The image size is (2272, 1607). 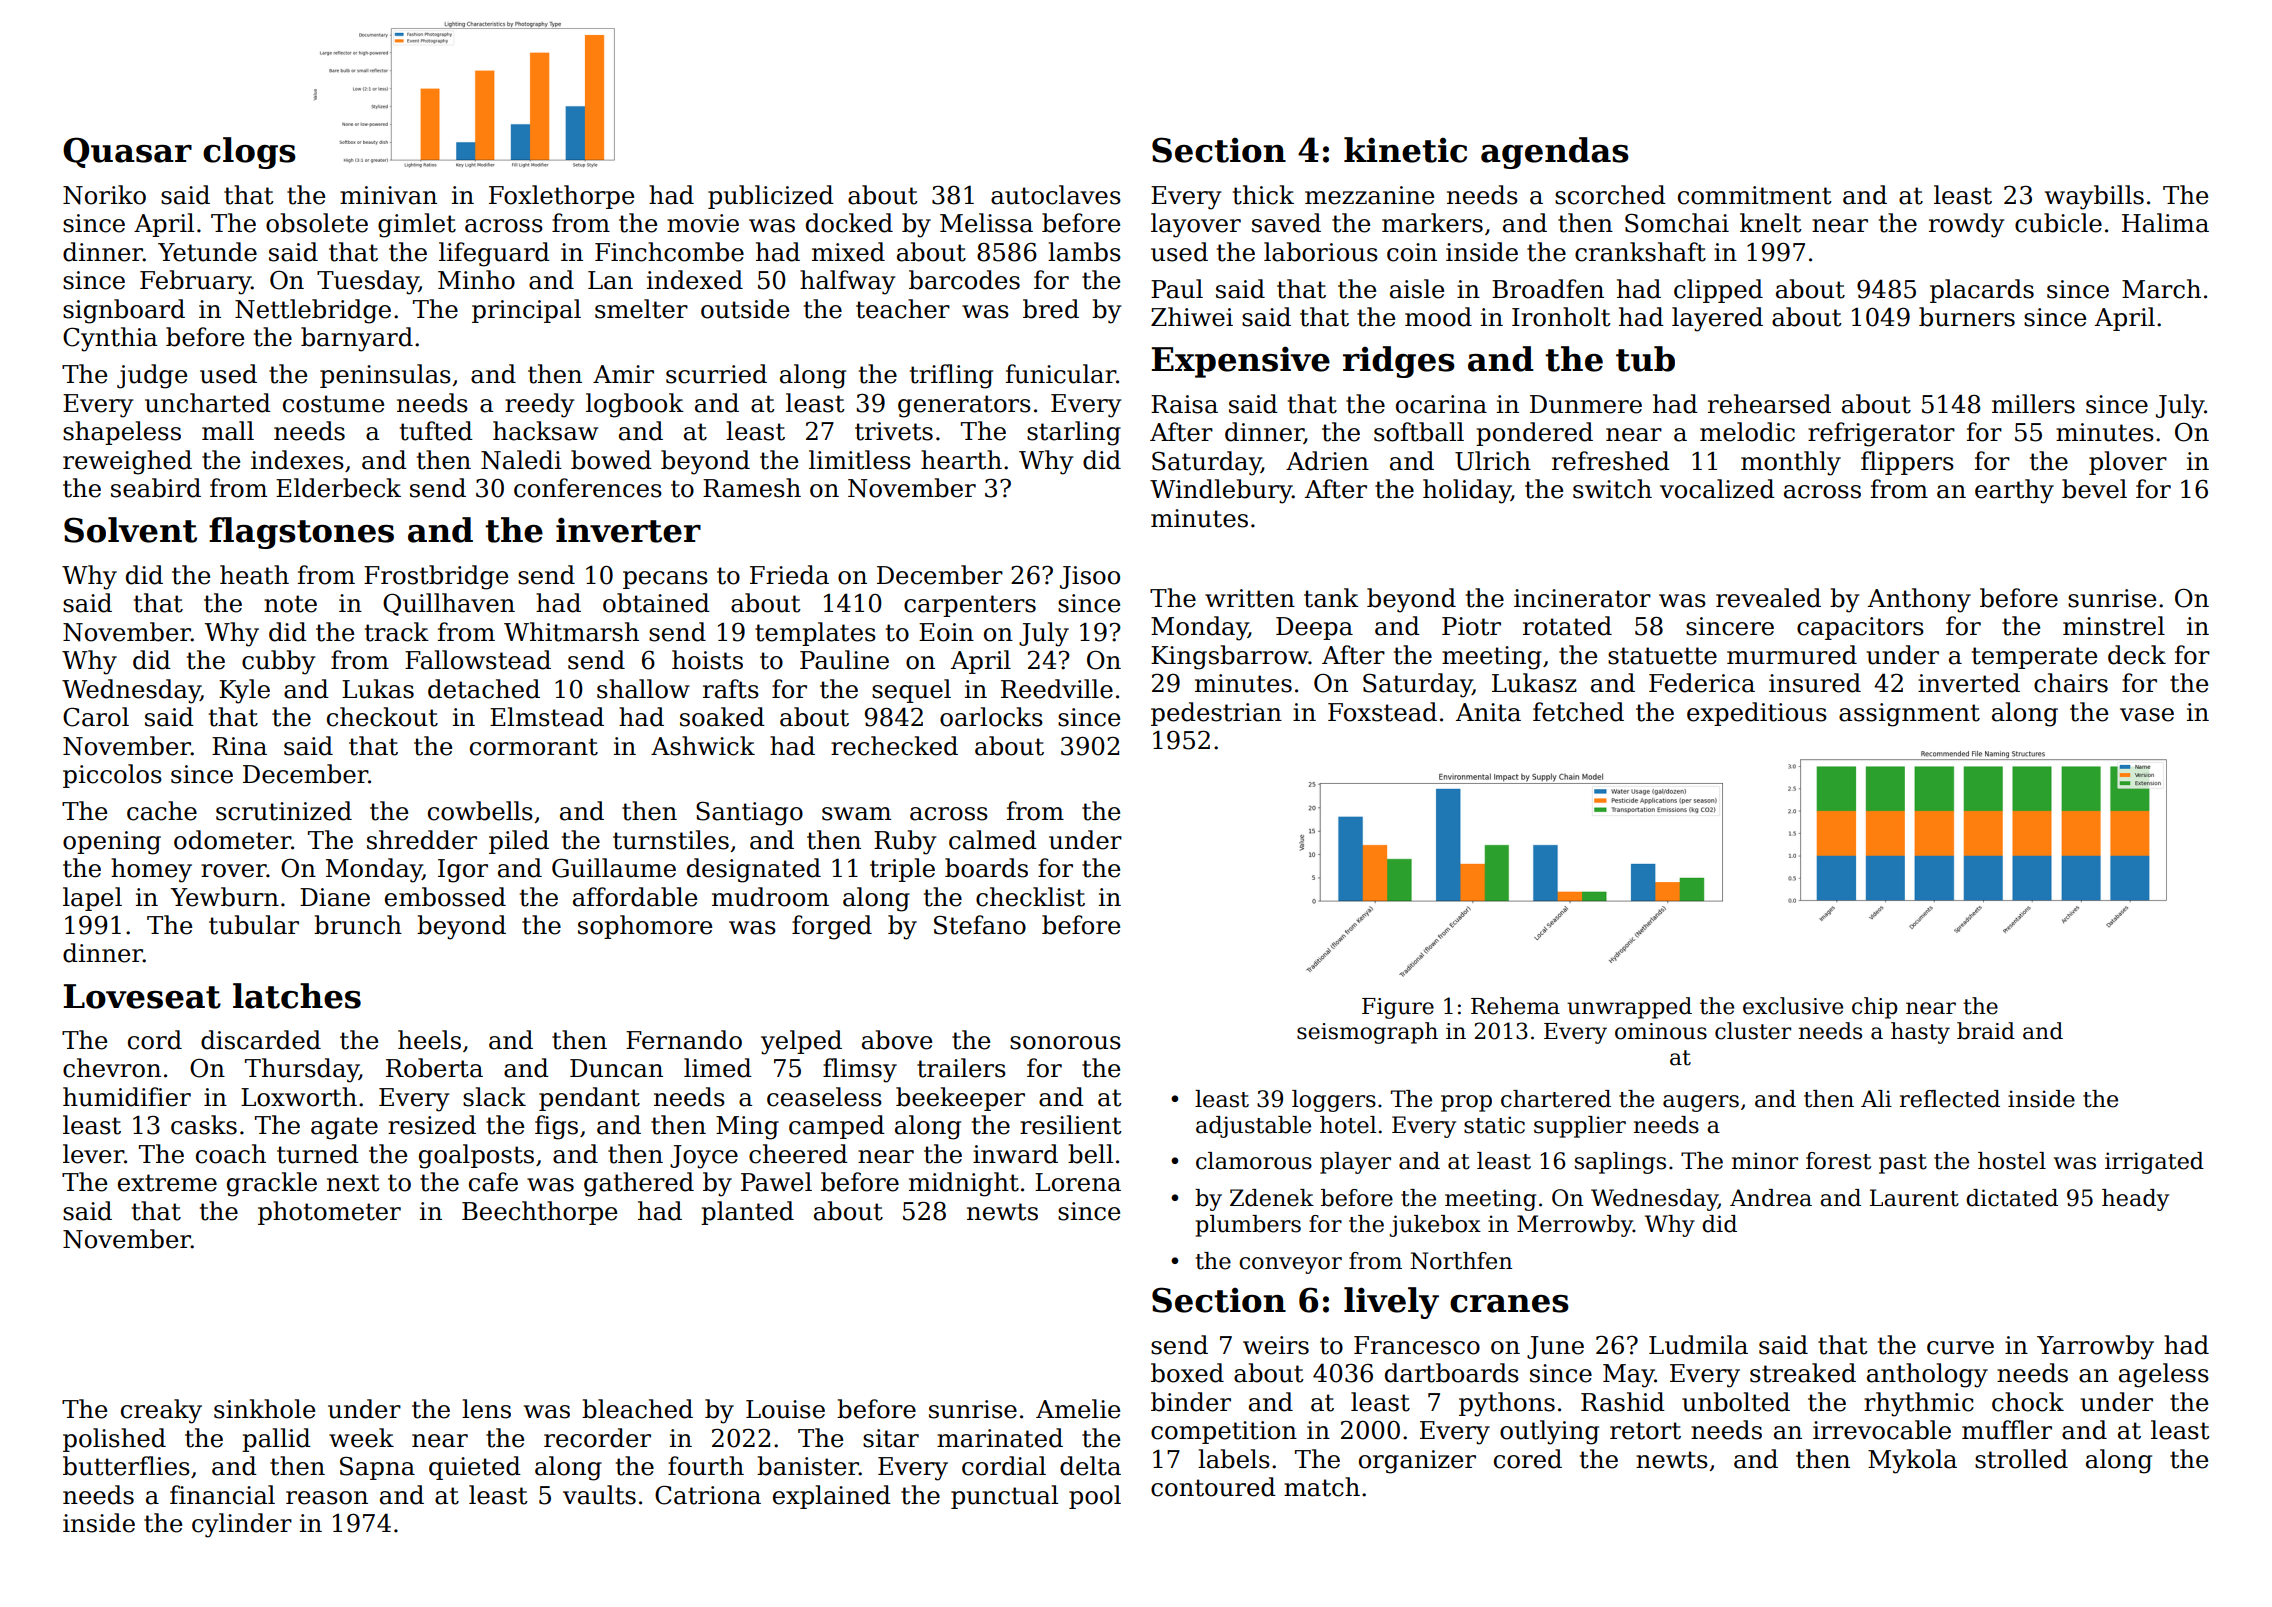 What do you see at coordinates (162, 811) in the image?
I see `cache` at bounding box center [162, 811].
